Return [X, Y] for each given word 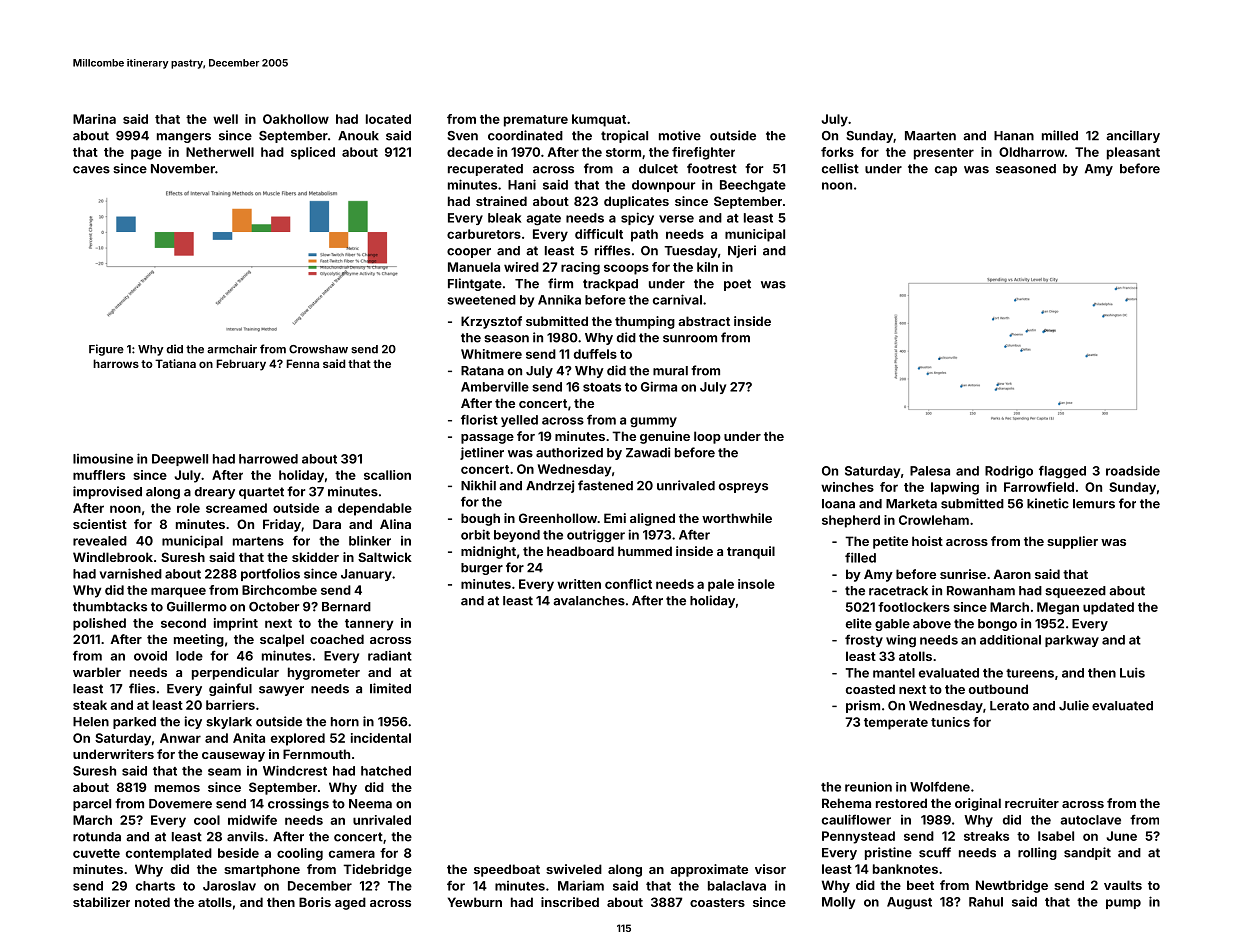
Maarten [930, 136]
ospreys [743, 488]
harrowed [268, 459]
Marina [94, 119]
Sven [462, 136]
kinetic [1048, 503]
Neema [370, 804]
